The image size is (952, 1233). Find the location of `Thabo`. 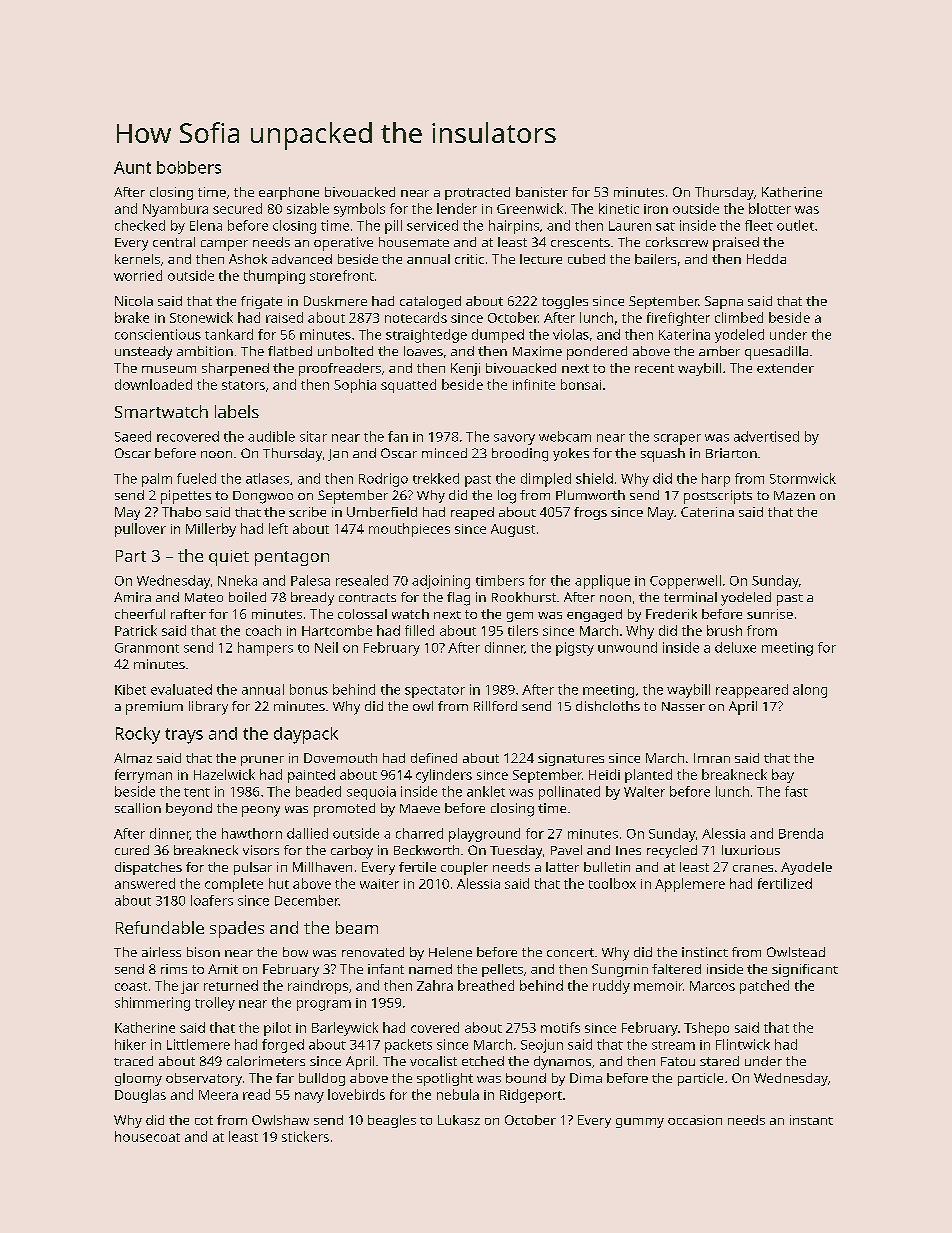

Thabo is located at coordinates (181, 512).
